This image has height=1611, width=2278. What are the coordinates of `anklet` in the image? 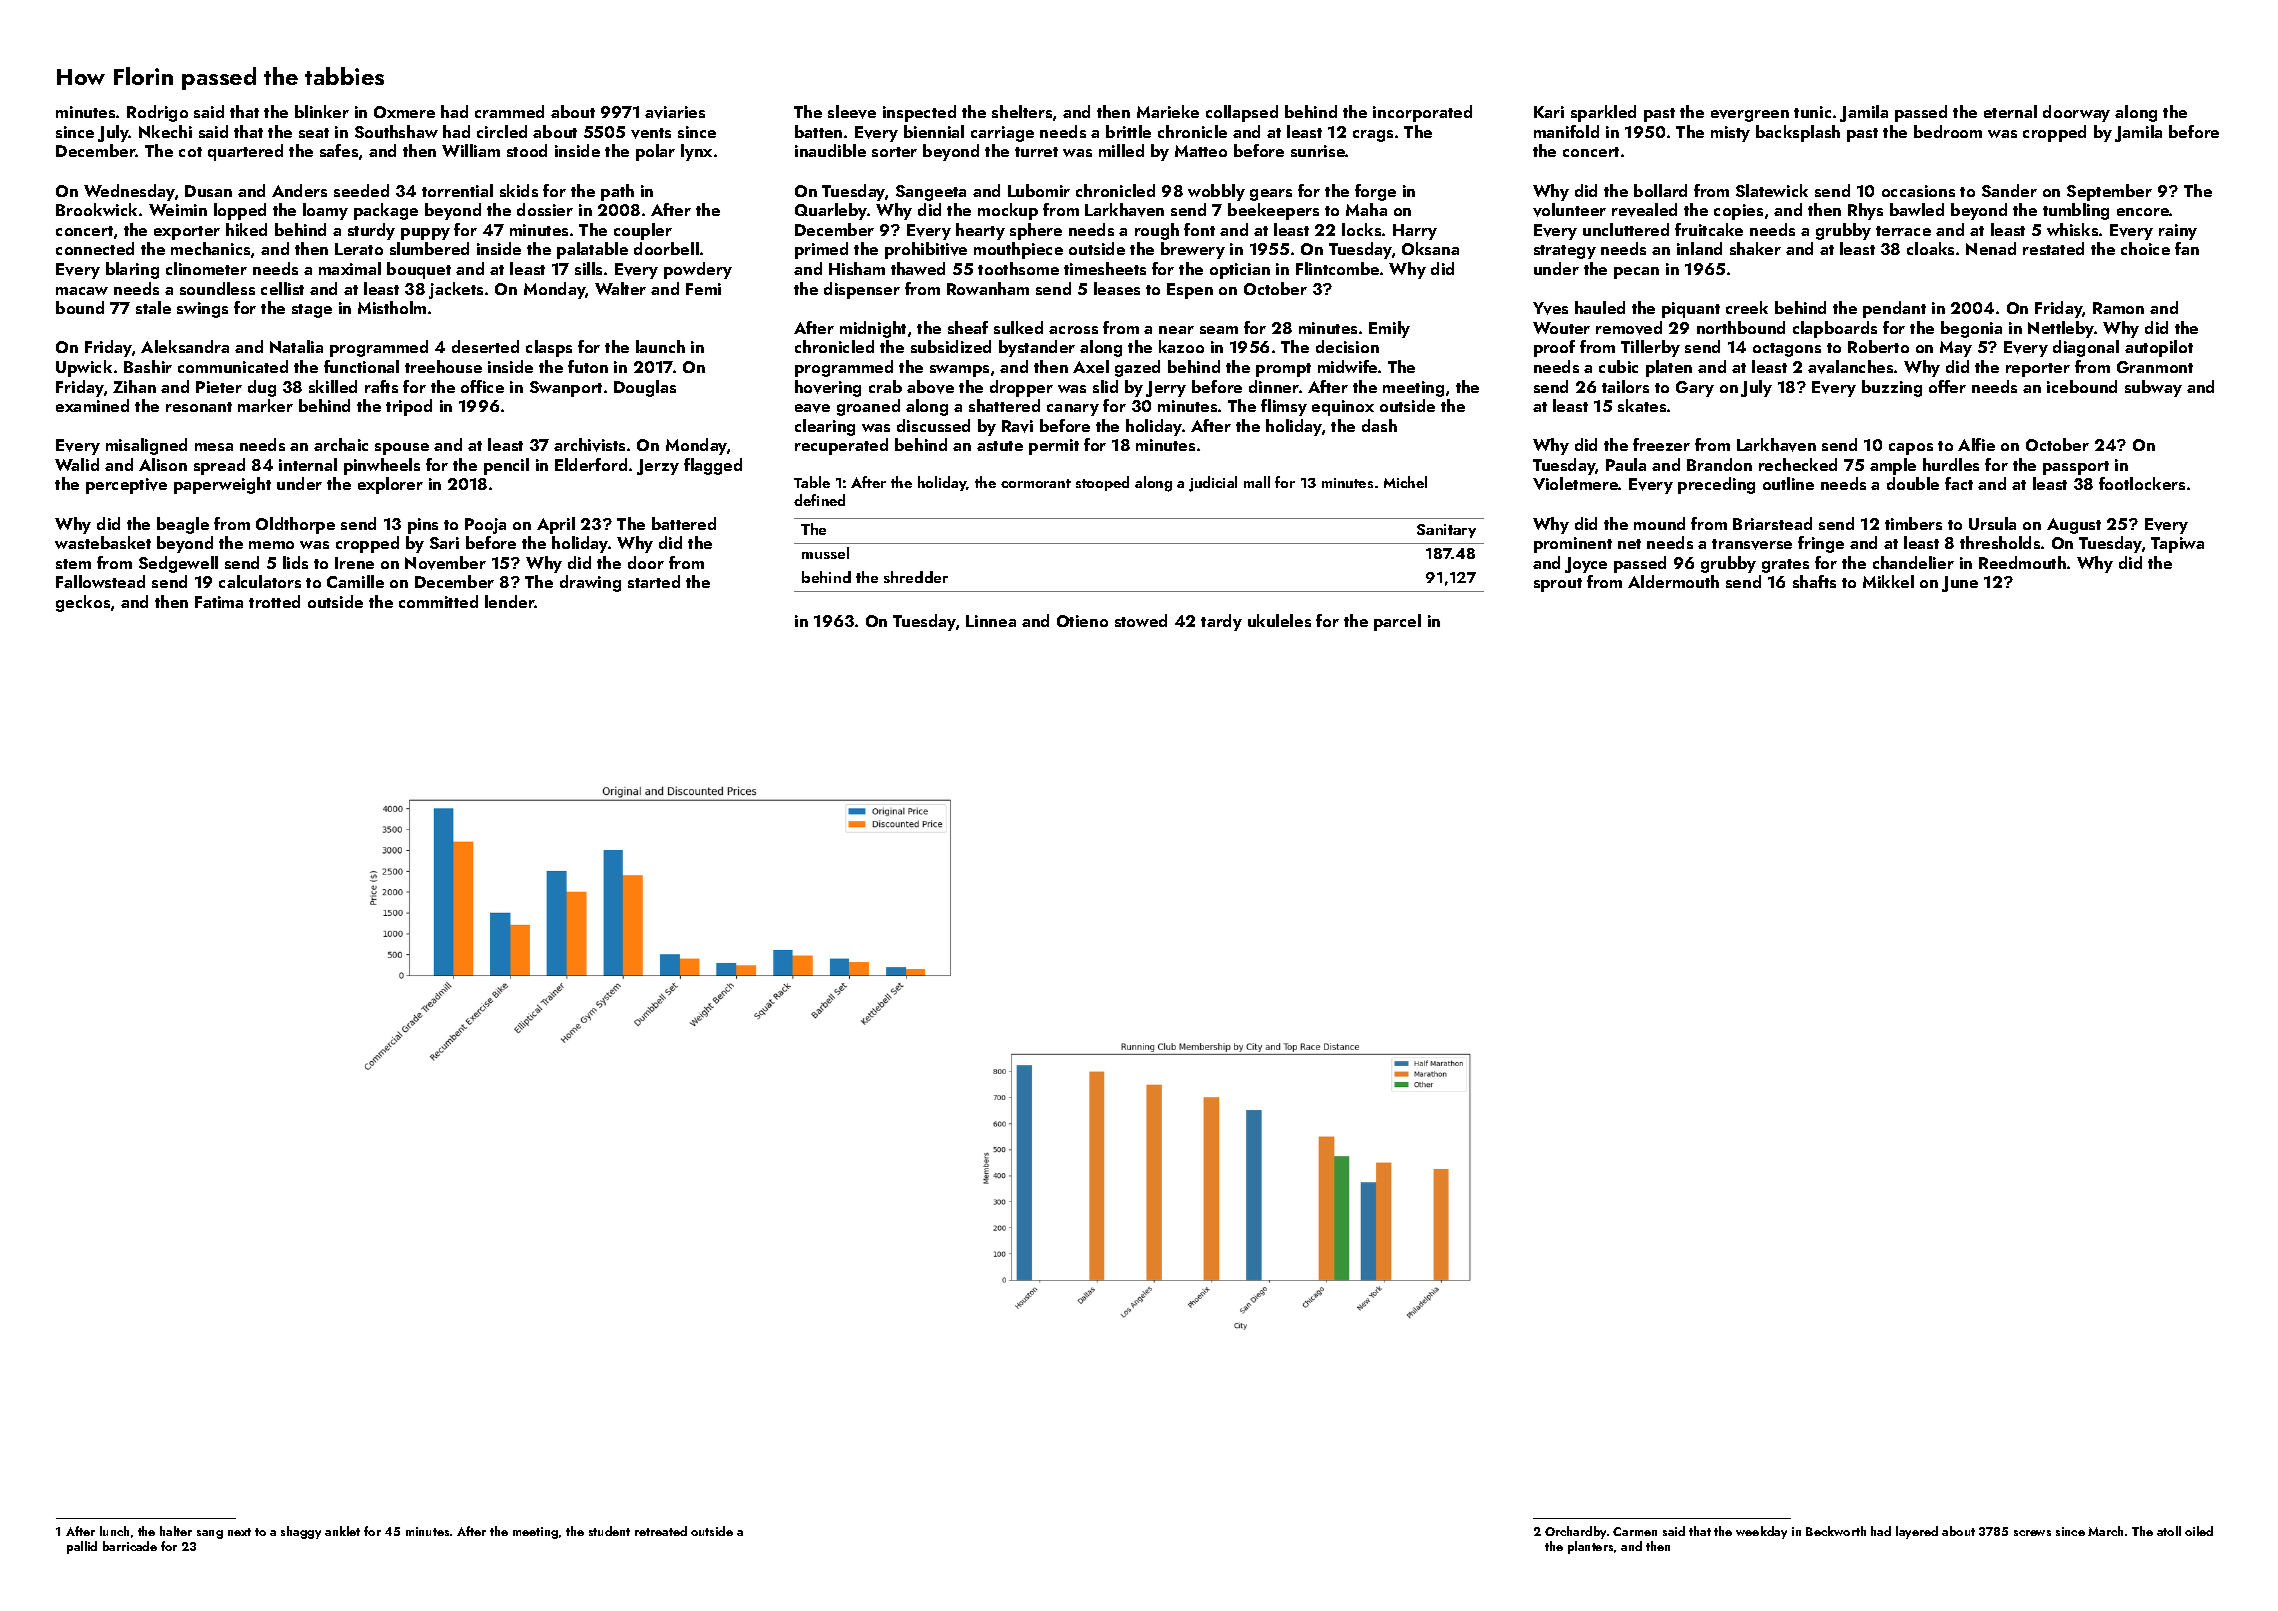 It's located at (342, 1531).
